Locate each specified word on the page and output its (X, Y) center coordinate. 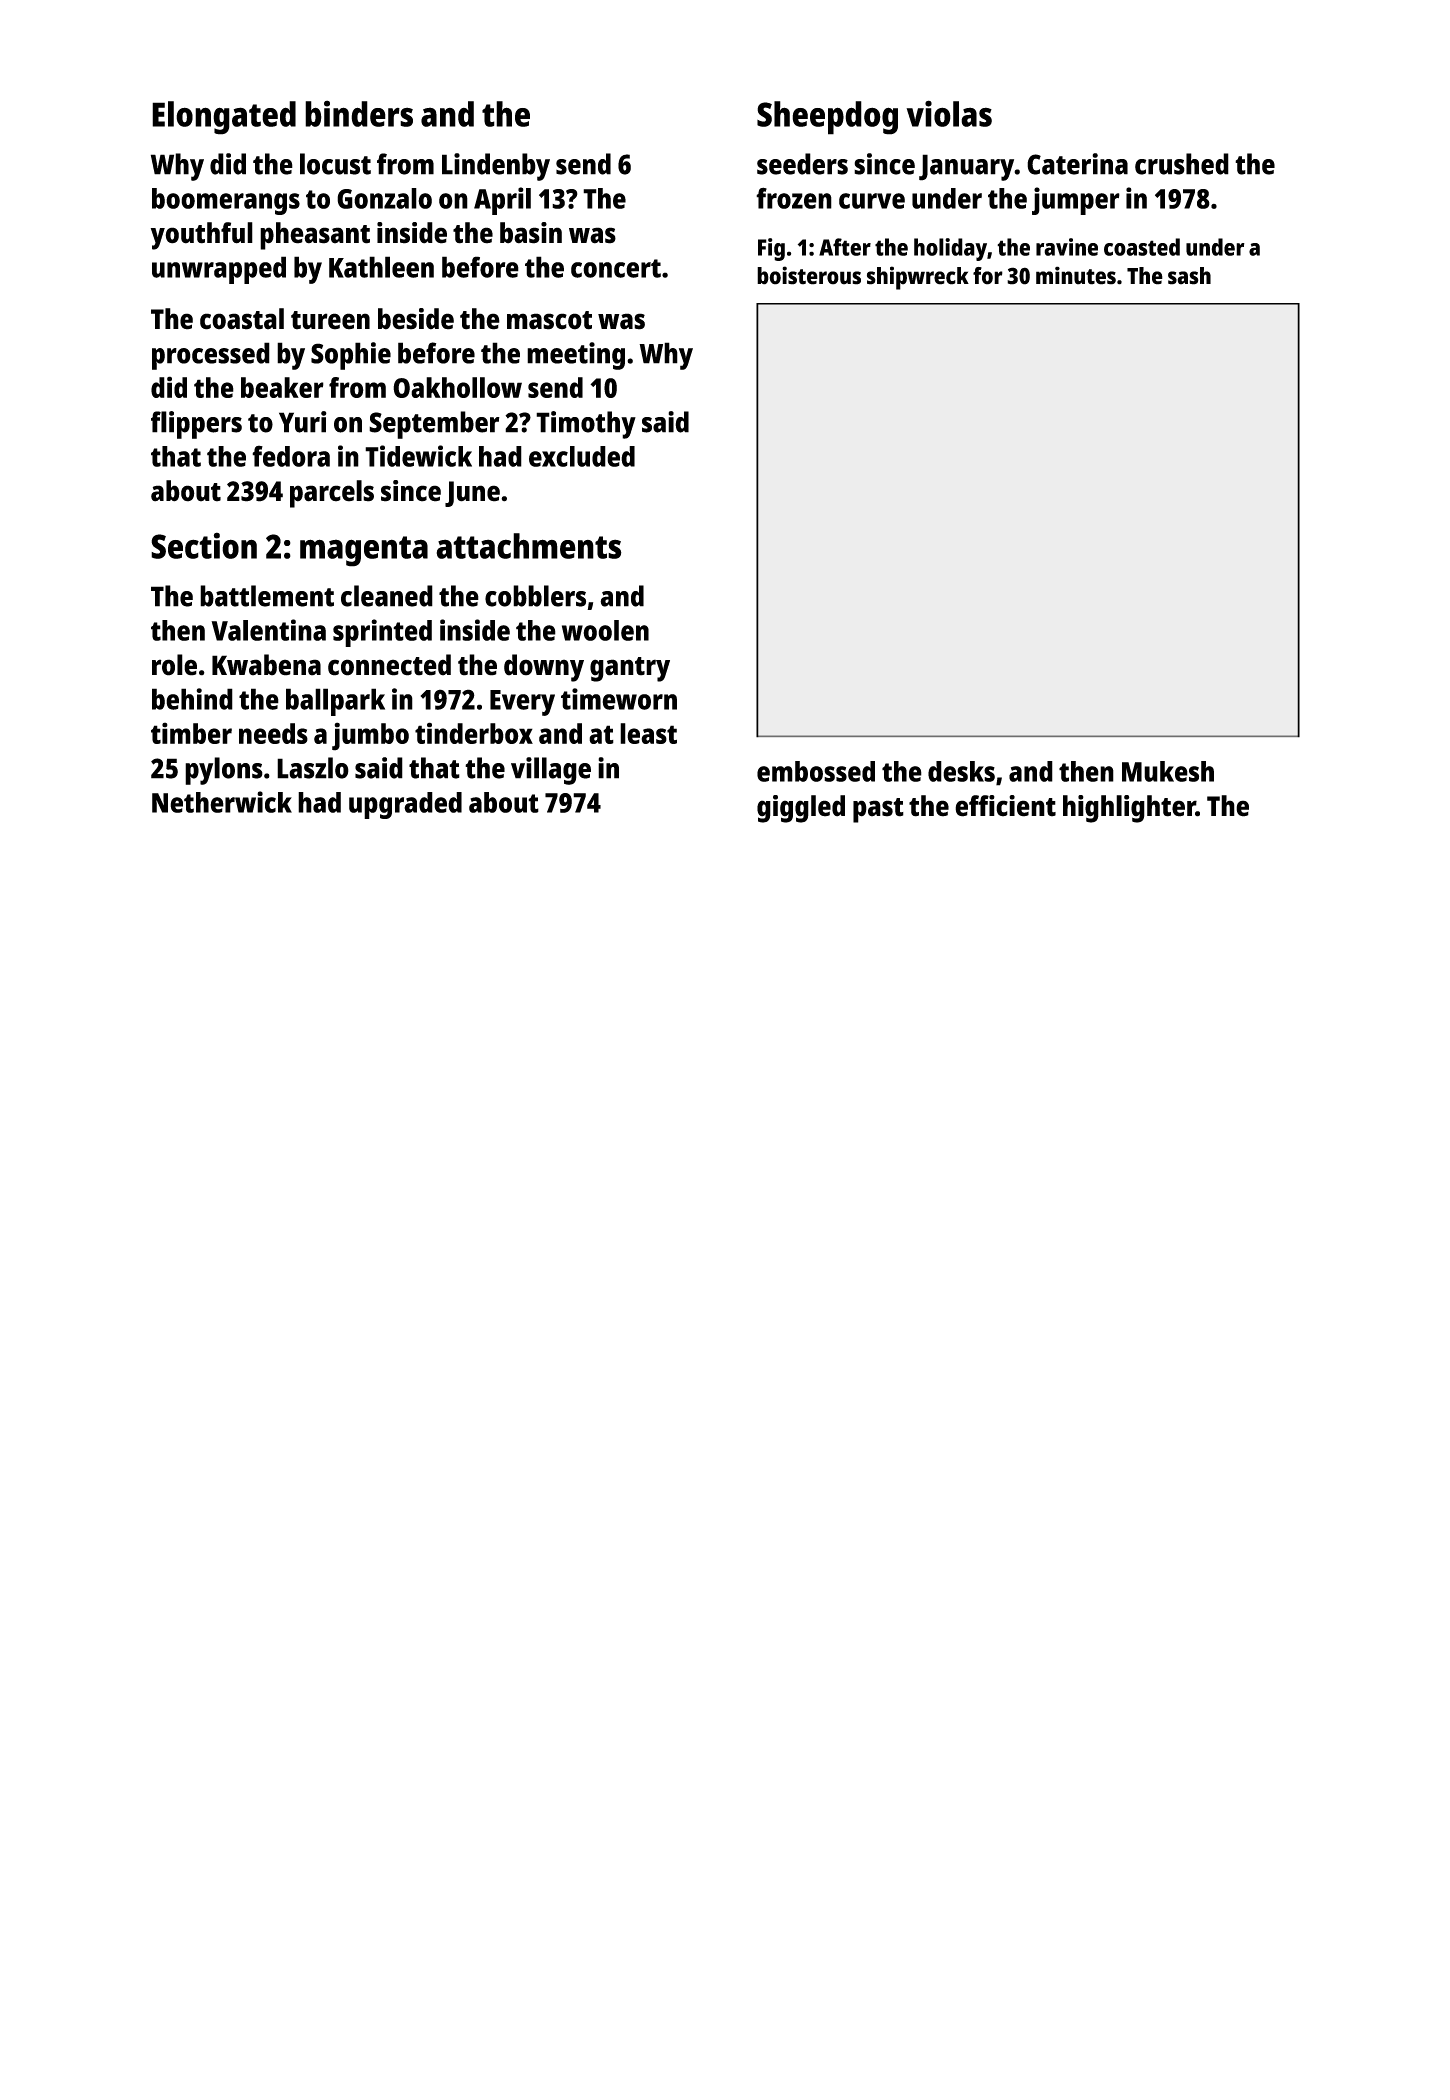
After (845, 247)
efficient (1005, 806)
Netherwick (222, 802)
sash (1189, 276)
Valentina (268, 630)
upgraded (405, 805)
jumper (1076, 201)
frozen (794, 198)
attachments (529, 546)
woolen (605, 630)
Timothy (586, 425)
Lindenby (496, 167)
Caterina (1077, 164)
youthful (202, 236)
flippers (196, 425)
